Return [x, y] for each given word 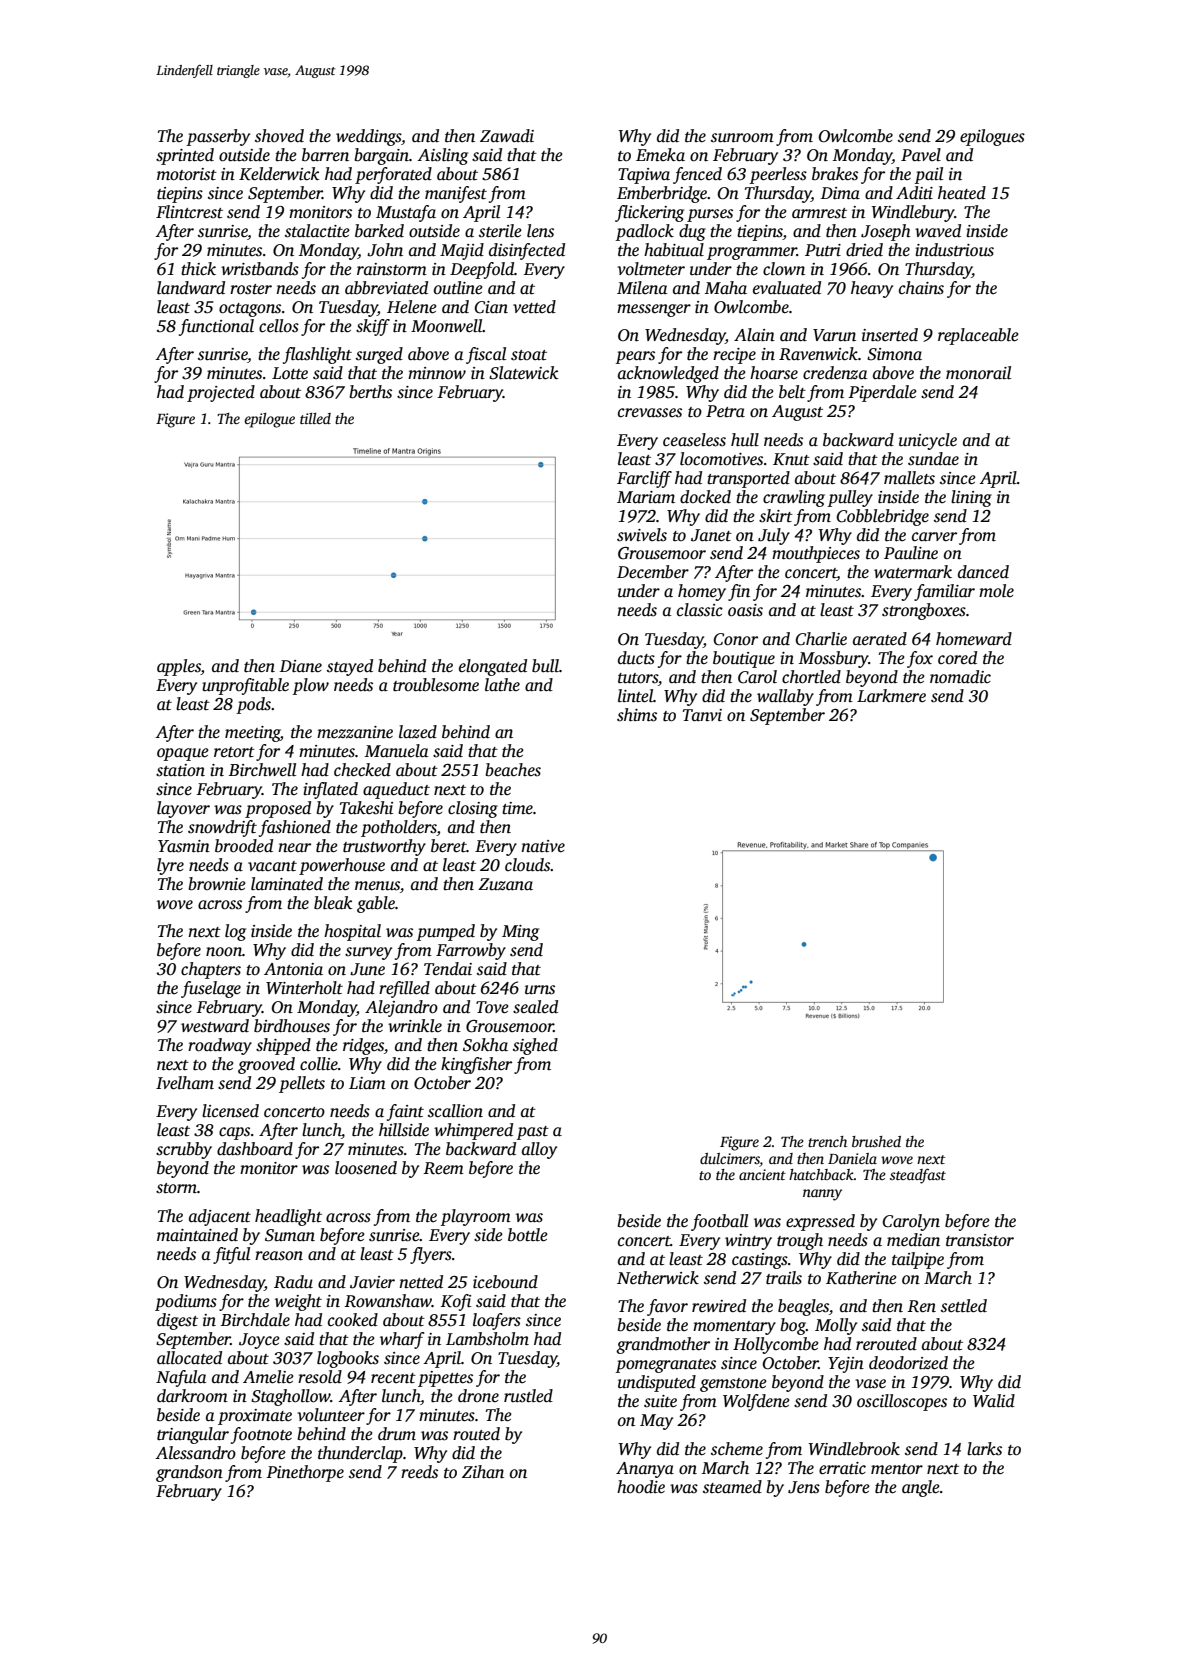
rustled [528, 1396]
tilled [315, 418]
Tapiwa [644, 176]
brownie [217, 884]
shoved [279, 136]
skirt [776, 516]
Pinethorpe [305, 1473]
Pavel [921, 155]
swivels [642, 535]
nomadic [960, 677]
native [543, 846]
